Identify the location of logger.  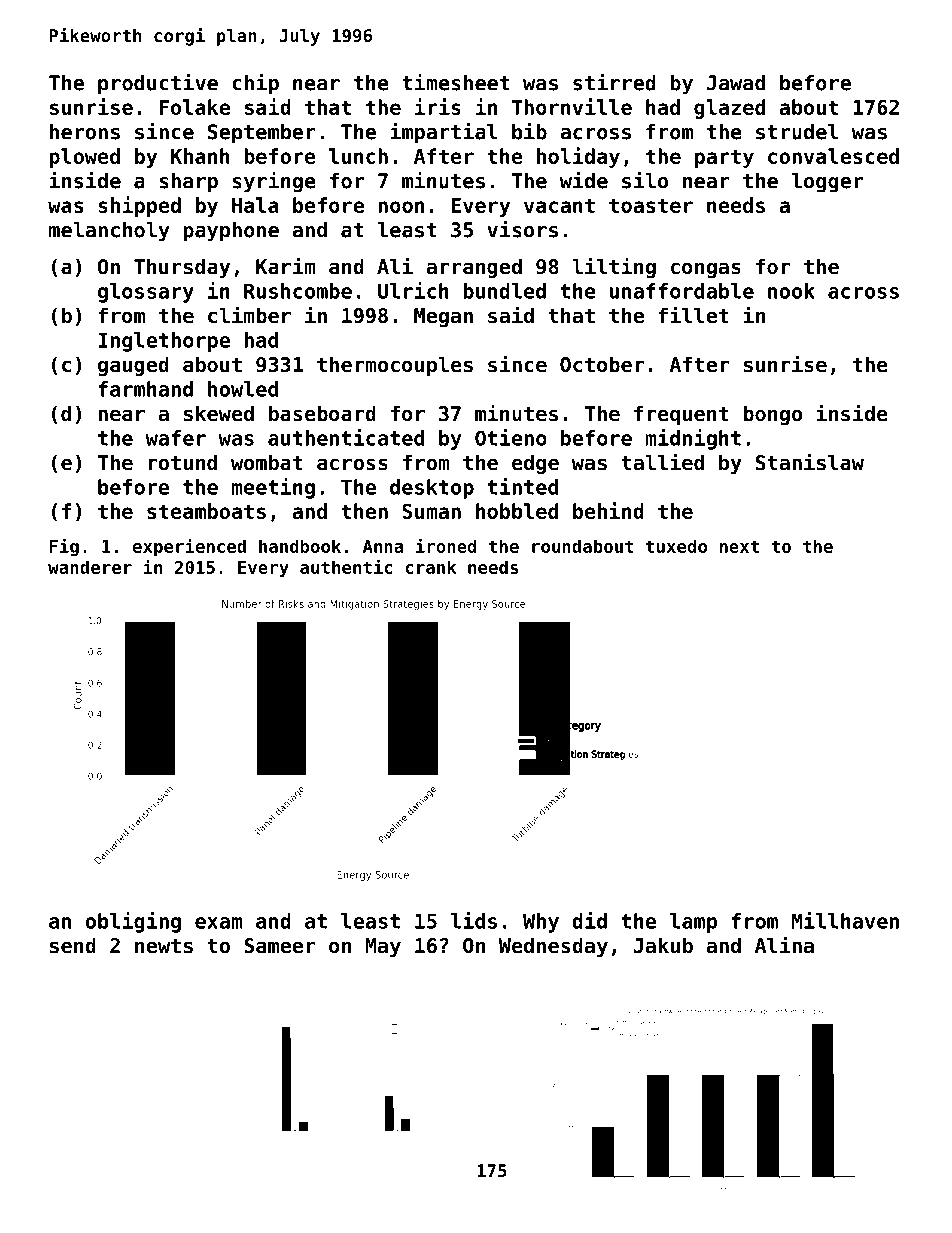
(827, 183).
